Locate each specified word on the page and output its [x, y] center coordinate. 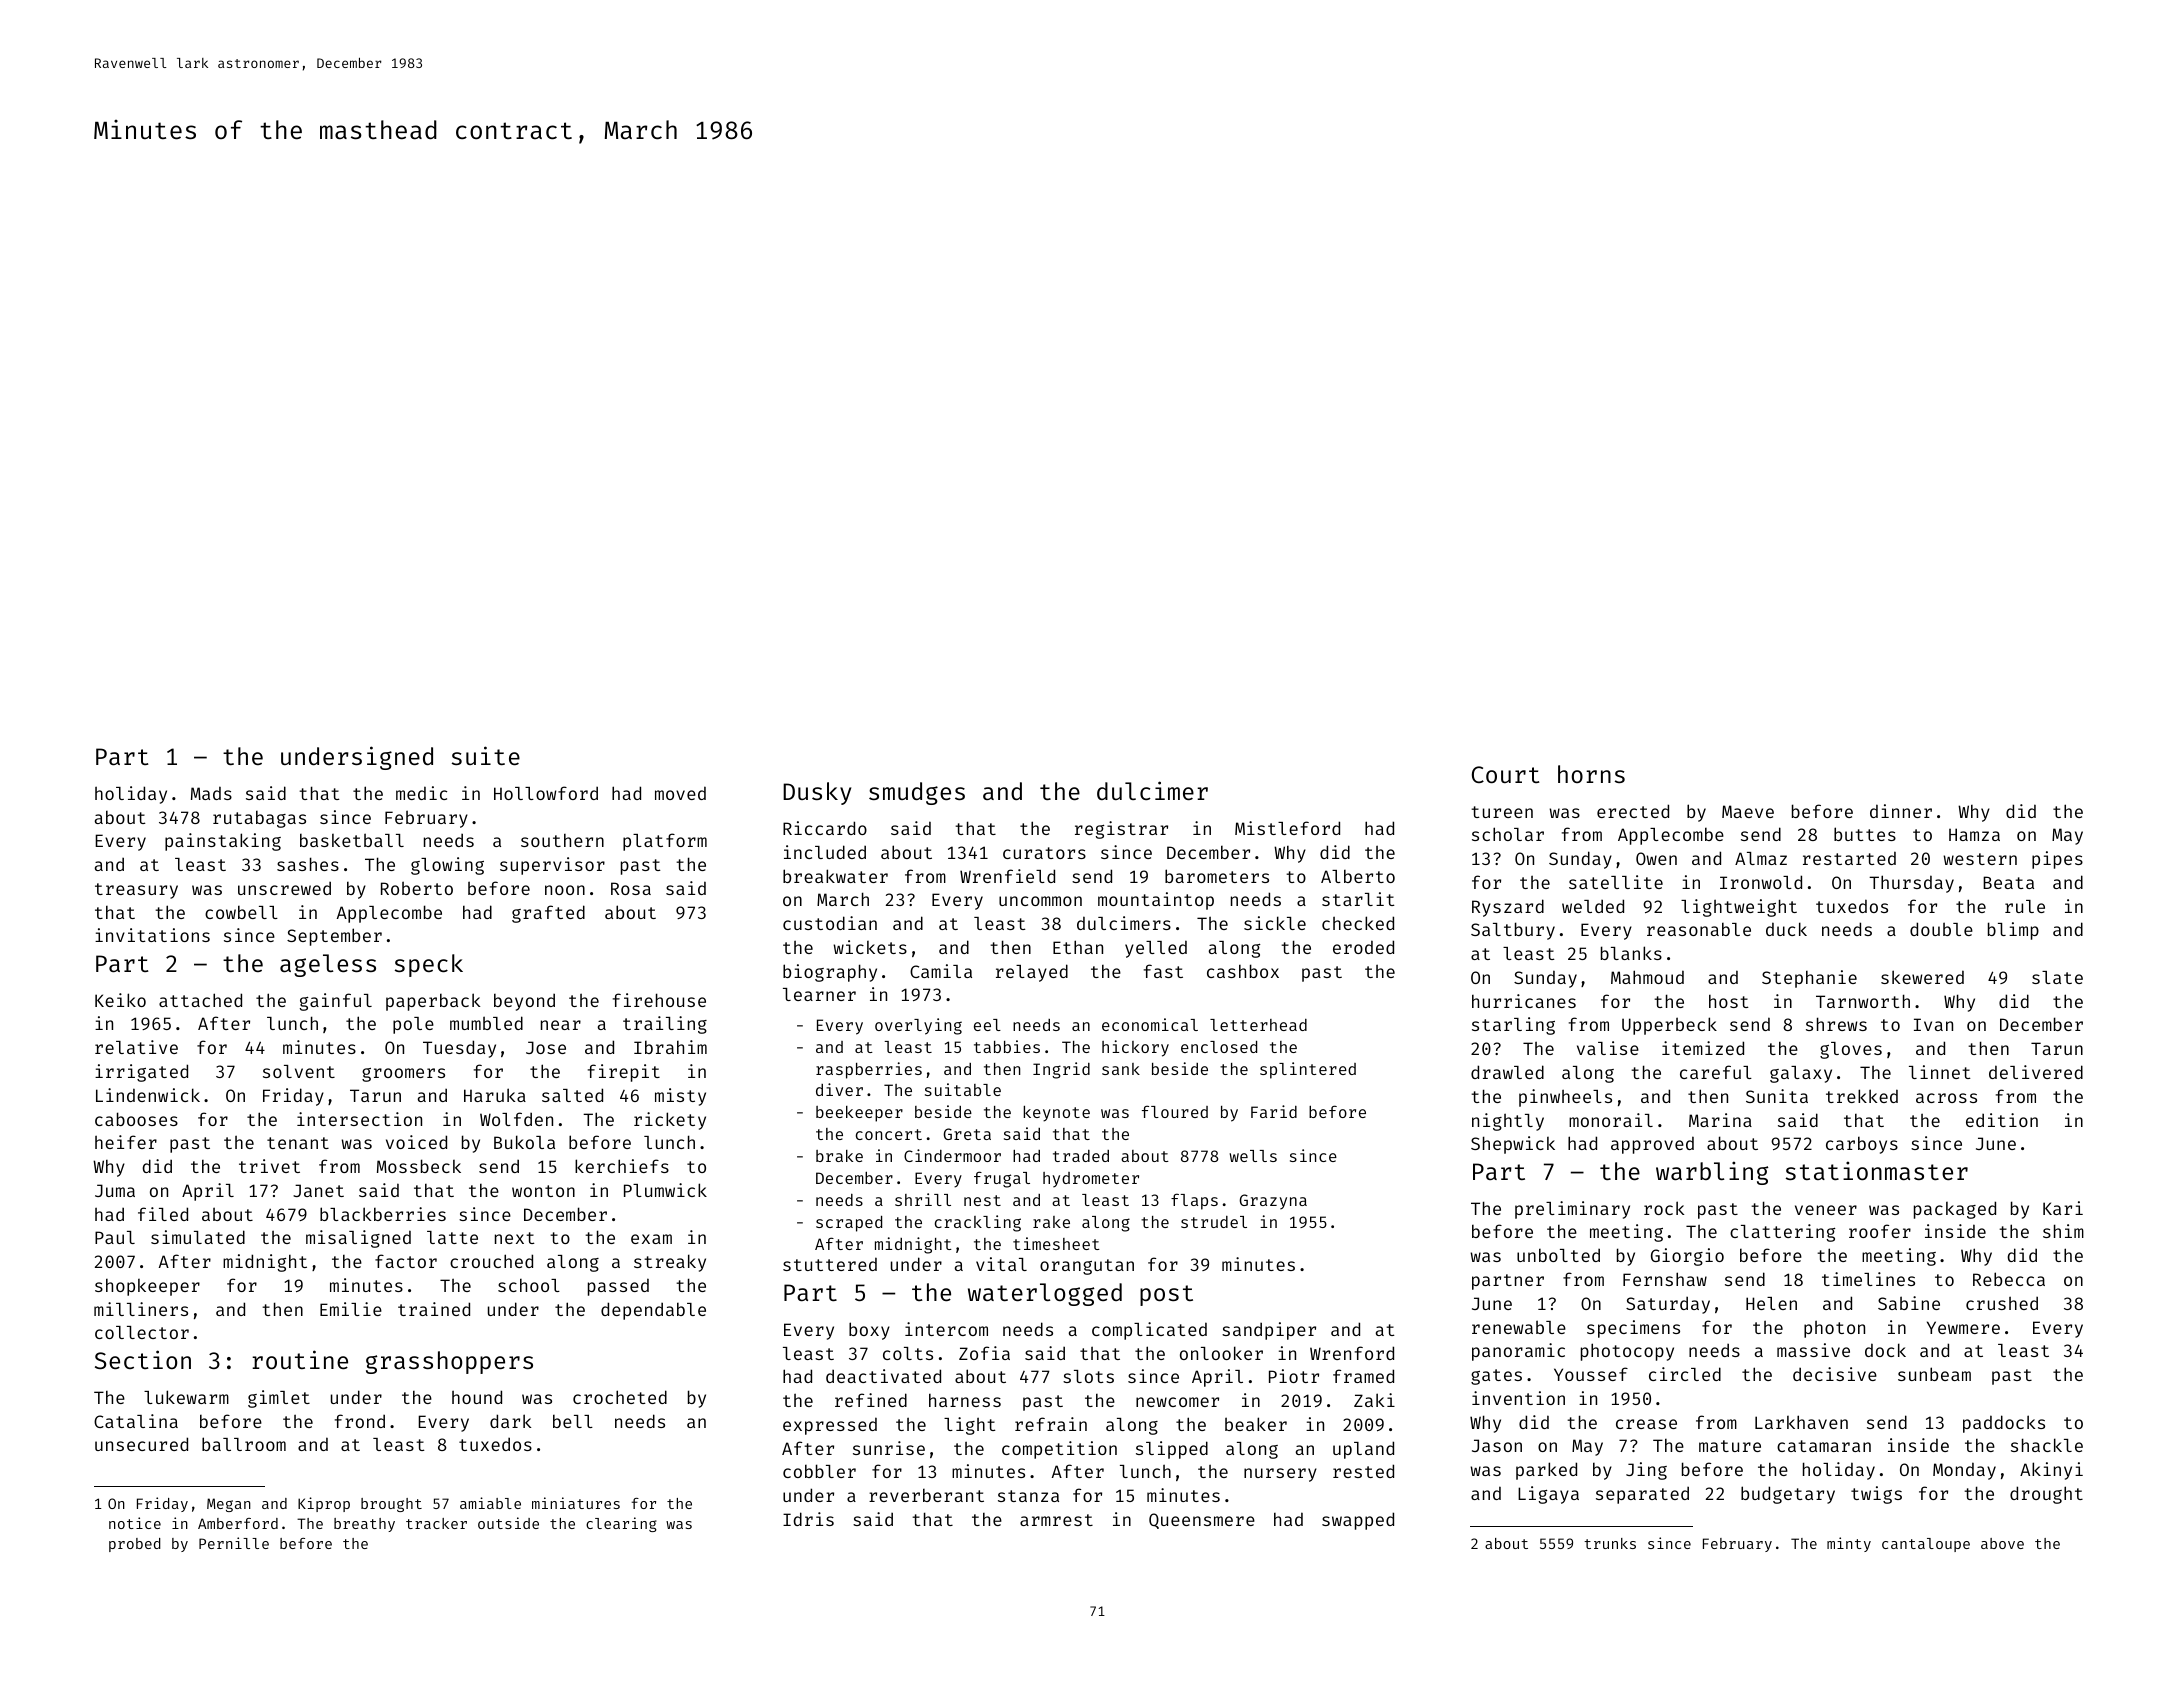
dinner [1901, 811]
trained [434, 1309]
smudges [917, 793]
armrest [1056, 1520]
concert [889, 1134]
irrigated [141, 1073]
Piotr [1294, 1376]
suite [486, 755]
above [2002, 1543]
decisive [1835, 1374]
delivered [2036, 1072]
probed [135, 1545]
